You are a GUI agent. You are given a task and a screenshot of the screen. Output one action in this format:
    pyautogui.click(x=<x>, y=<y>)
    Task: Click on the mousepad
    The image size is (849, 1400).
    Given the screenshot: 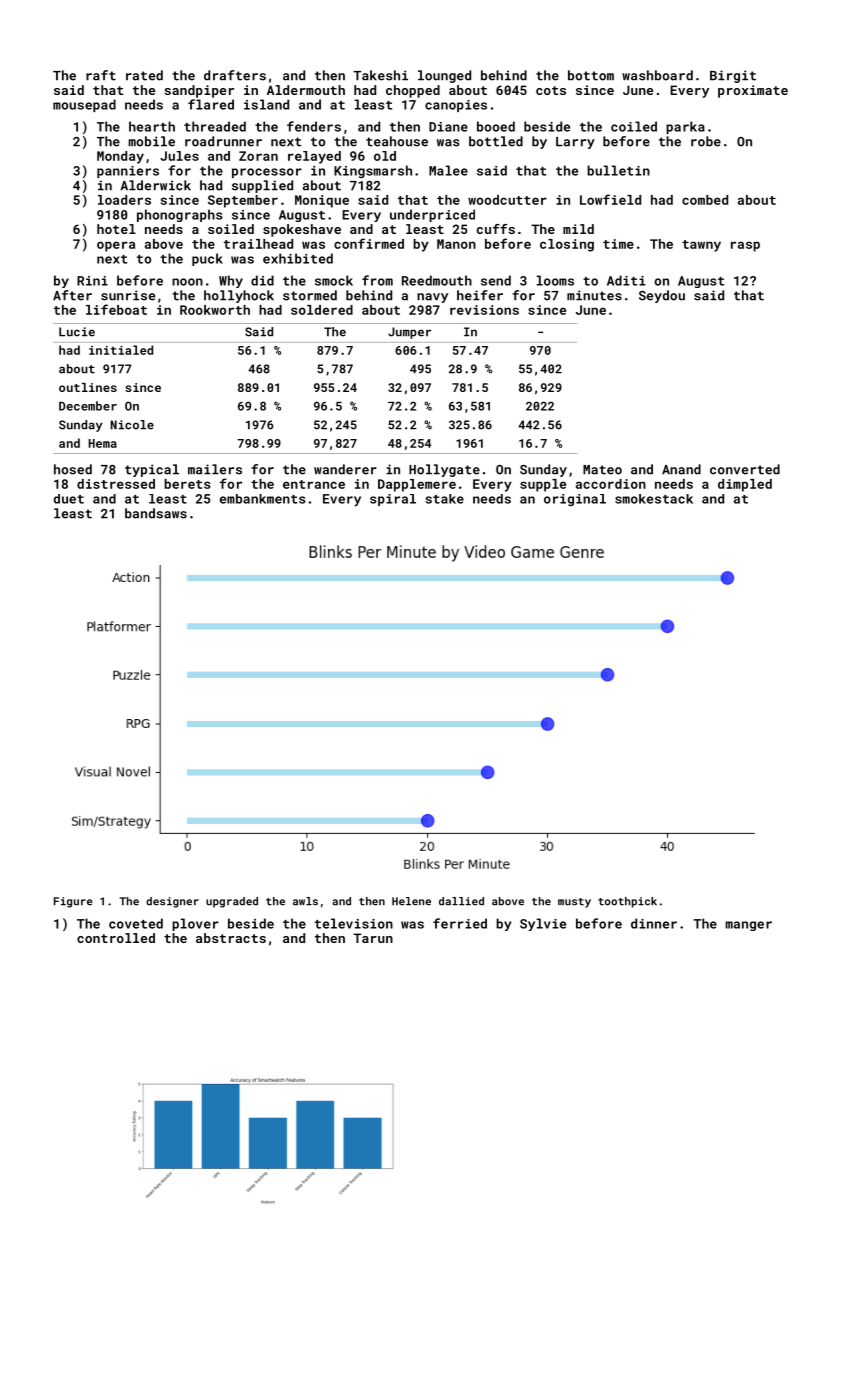 What is the action you would take?
    pyautogui.click(x=84, y=105)
